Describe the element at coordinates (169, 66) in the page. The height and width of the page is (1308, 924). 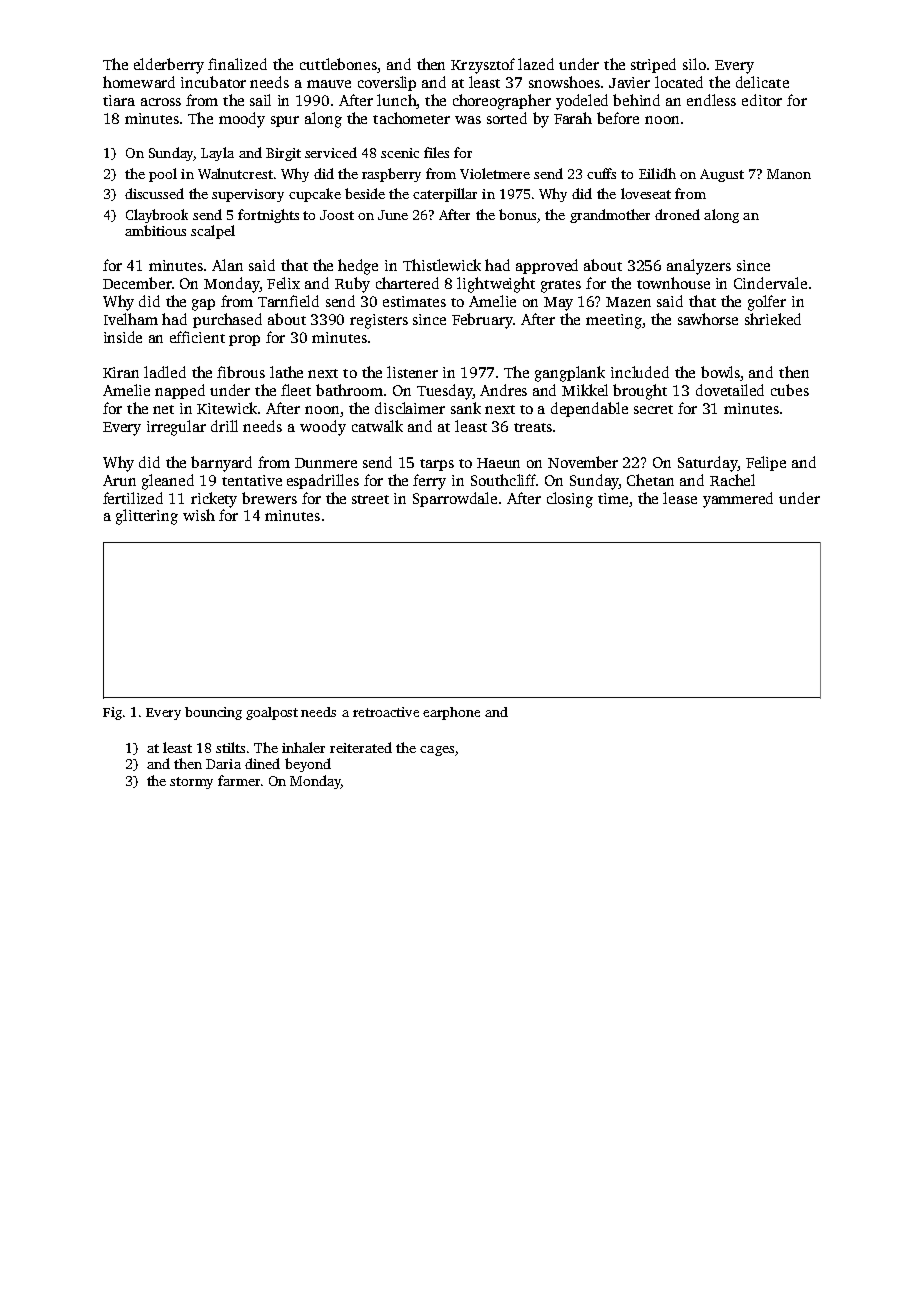
I see `elderberry` at that location.
